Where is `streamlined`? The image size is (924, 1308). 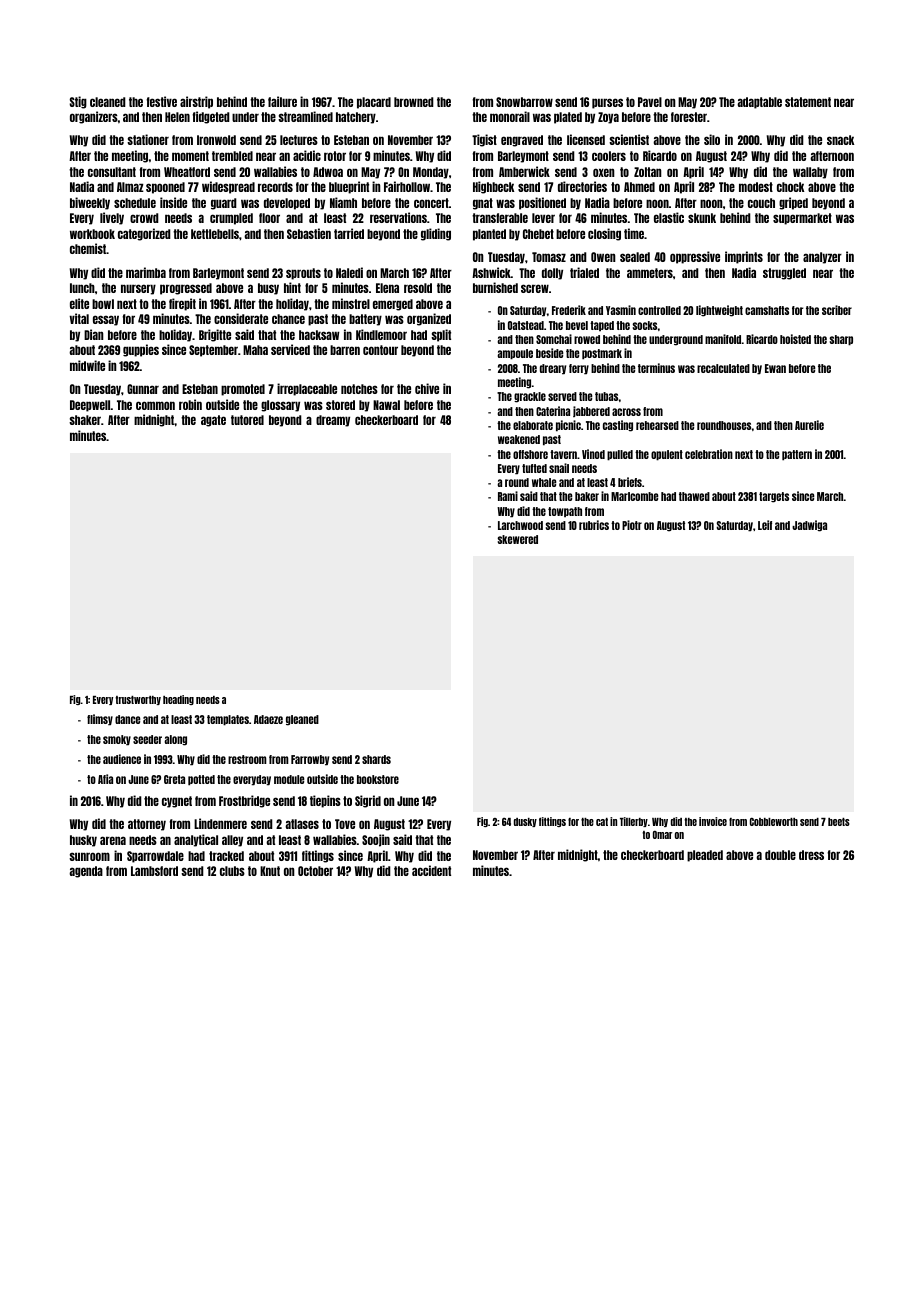
streamlined is located at coordinates (305, 116).
